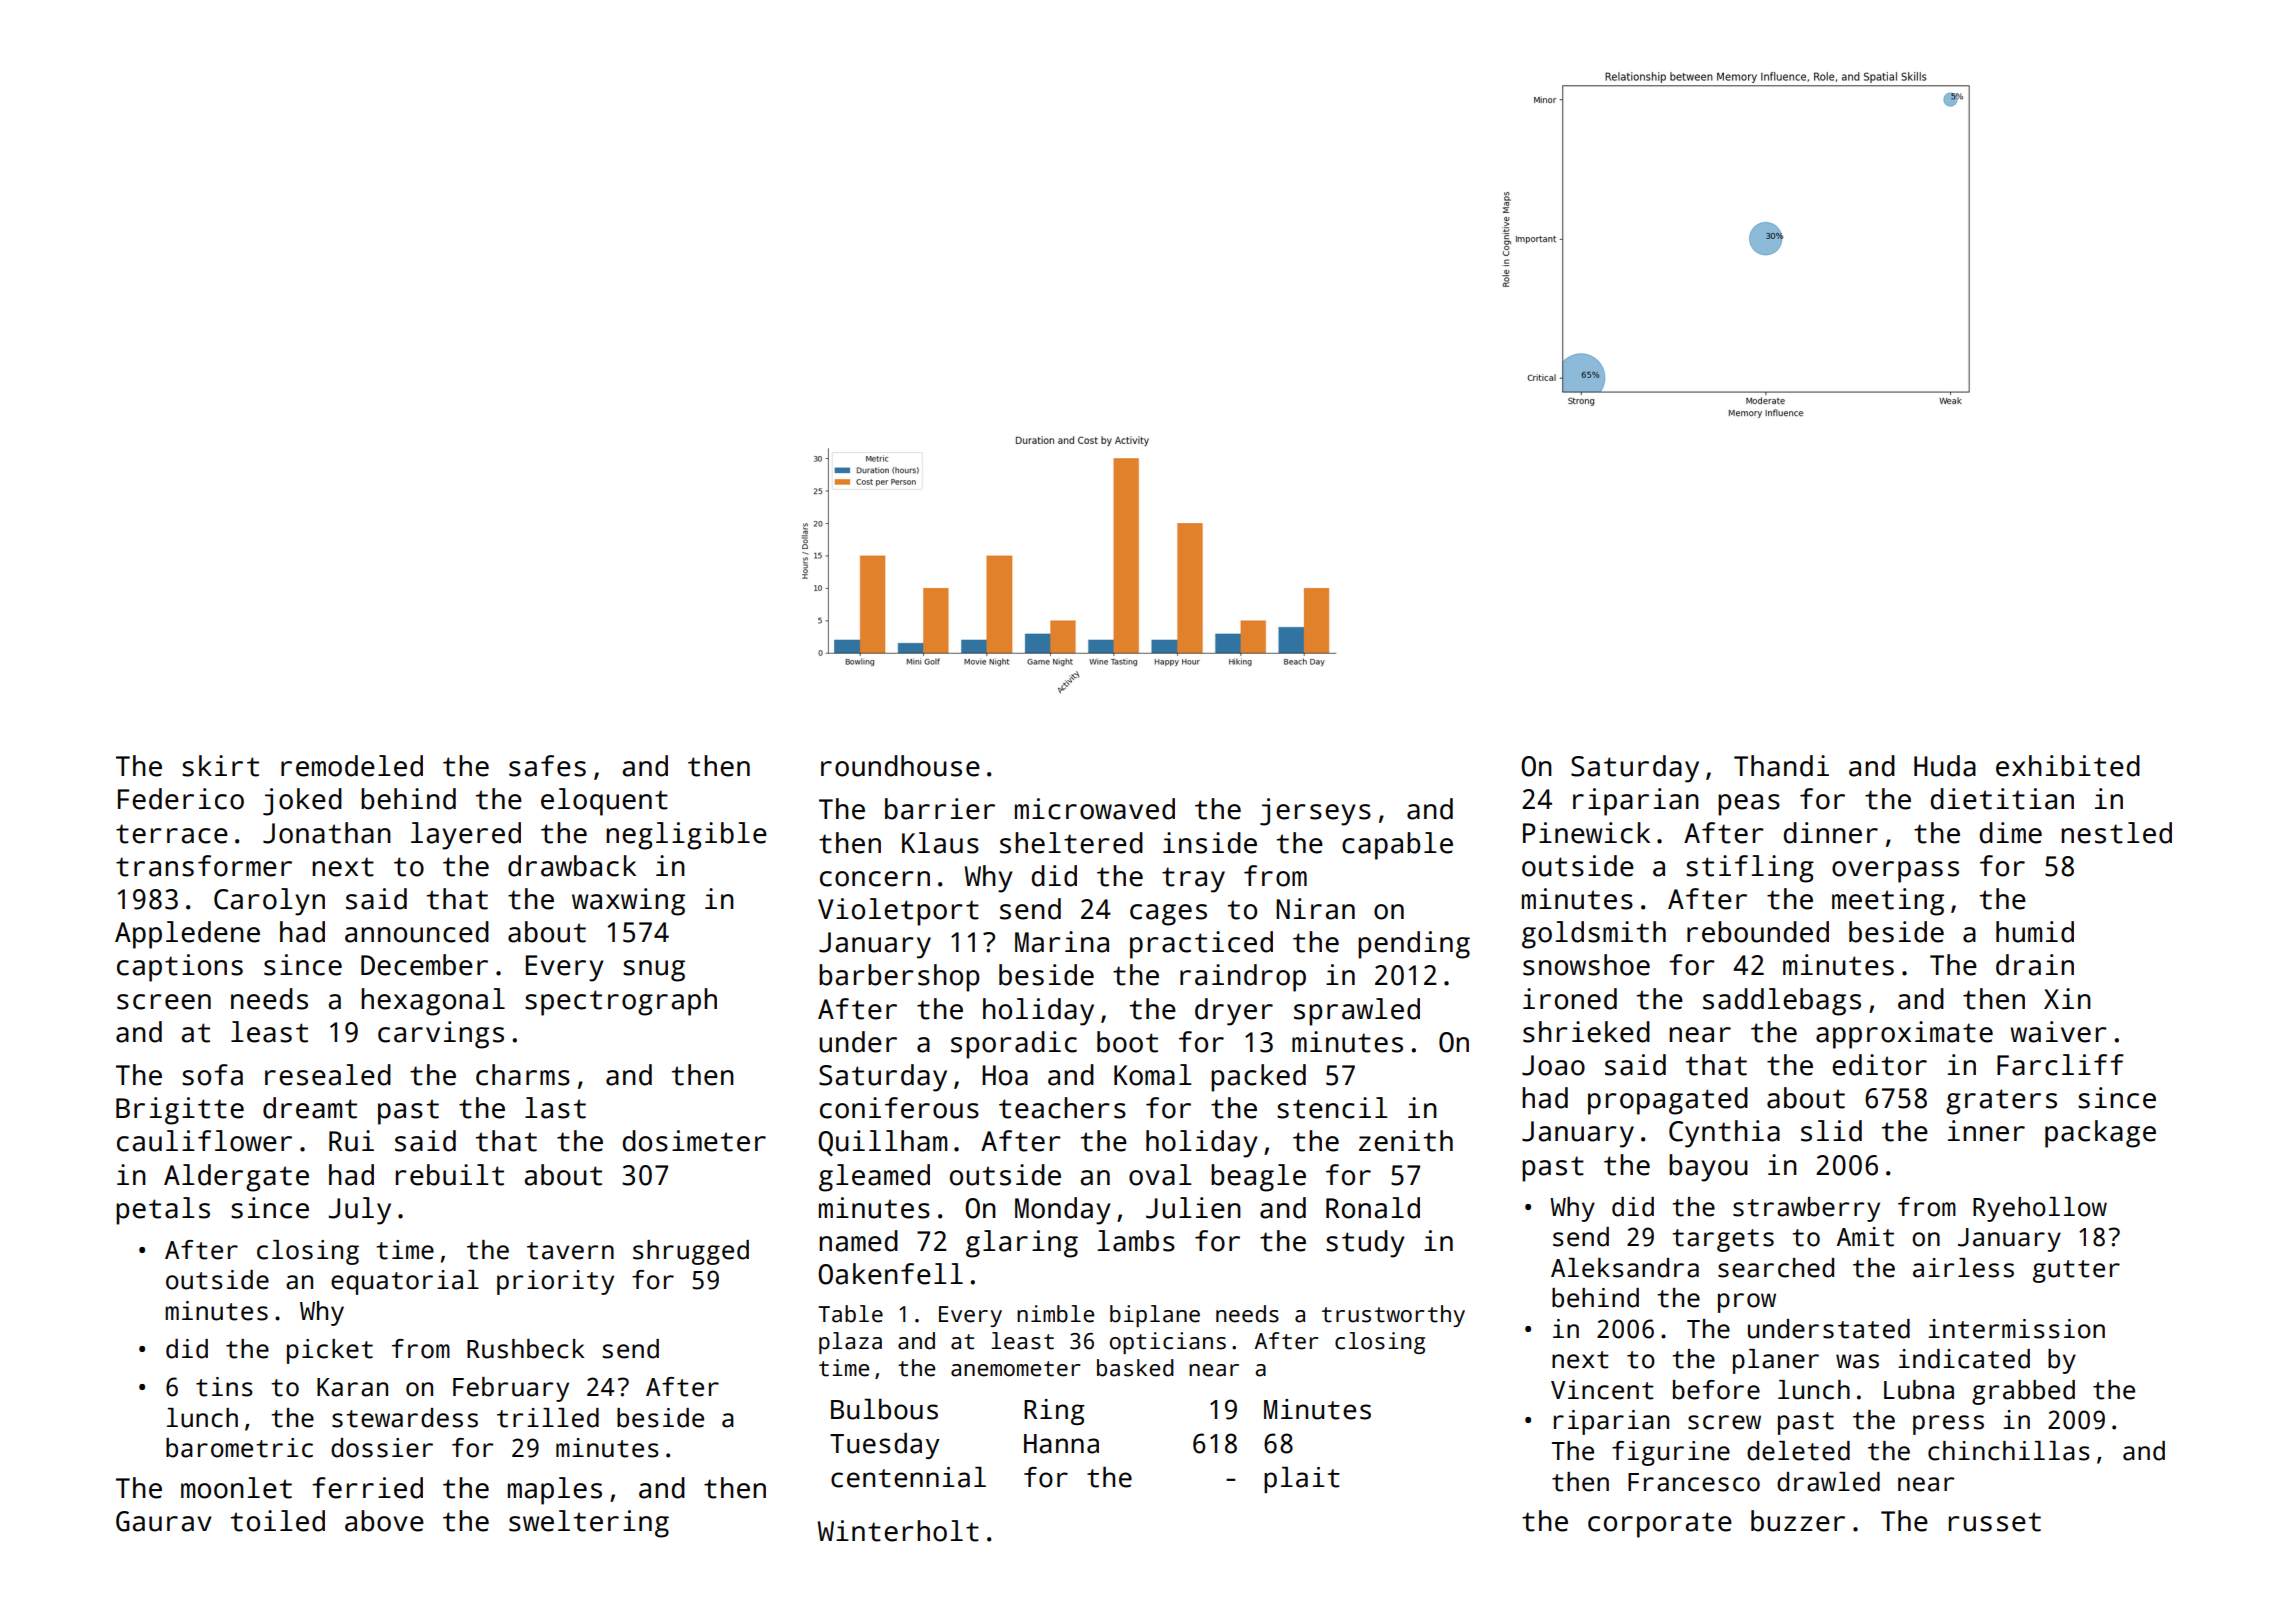 This screenshot has height=1620, width=2292. What do you see at coordinates (1948, 1425) in the screenshot?
I see `press` at bounding box center [1948, 1425].
